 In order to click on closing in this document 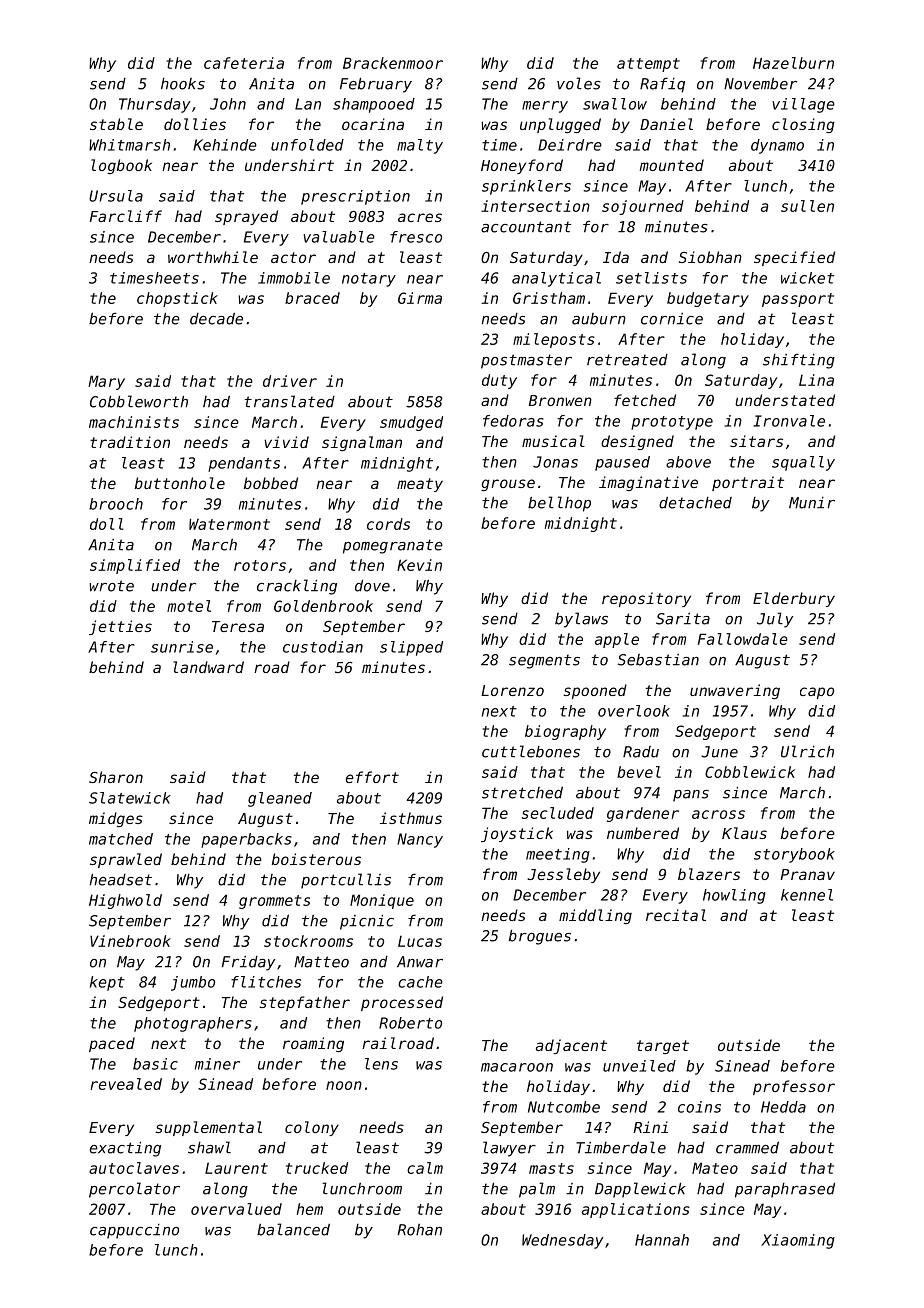, I will do `click(803, 125)`.
